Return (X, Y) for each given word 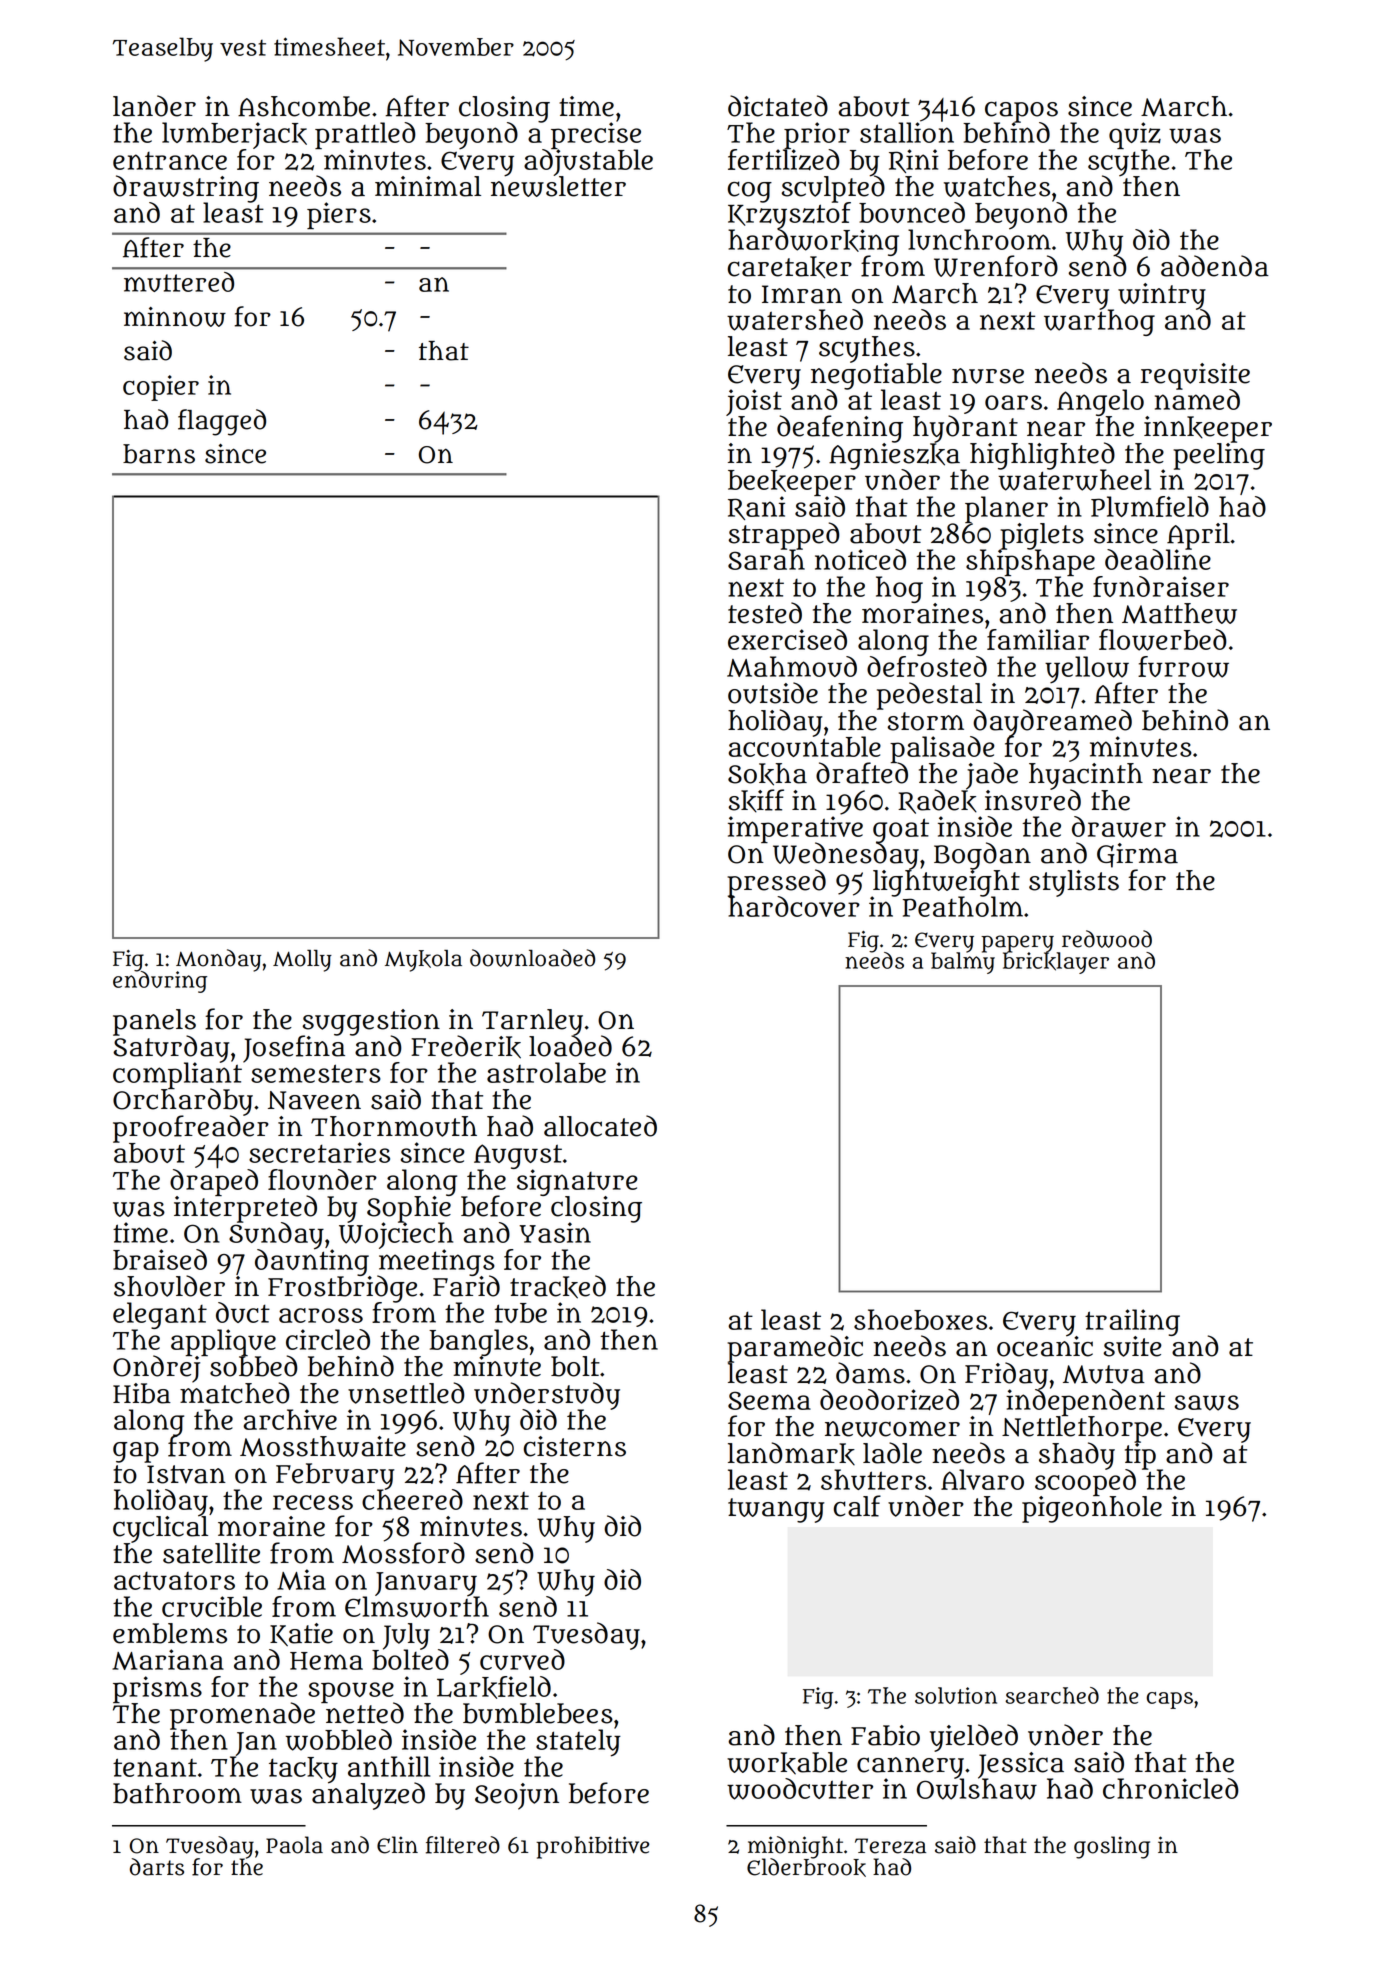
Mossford (403, 1553)
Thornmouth (394, 1126)
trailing (1132, 1322)
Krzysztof (789, 215)
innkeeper (1208, 429)
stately (578, 1742)
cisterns (575, 1446)
